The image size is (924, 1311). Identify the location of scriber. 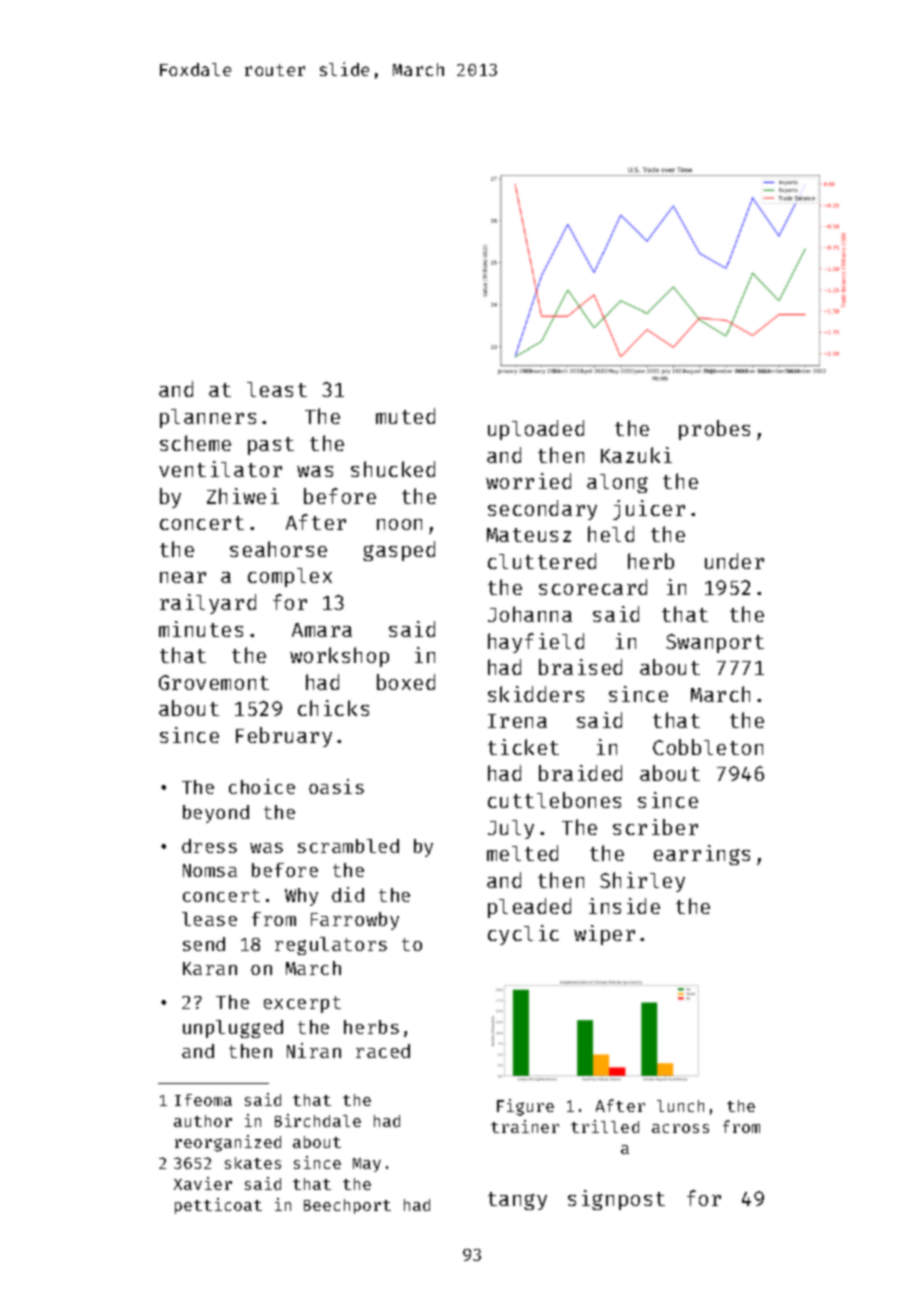
(655, 827).
